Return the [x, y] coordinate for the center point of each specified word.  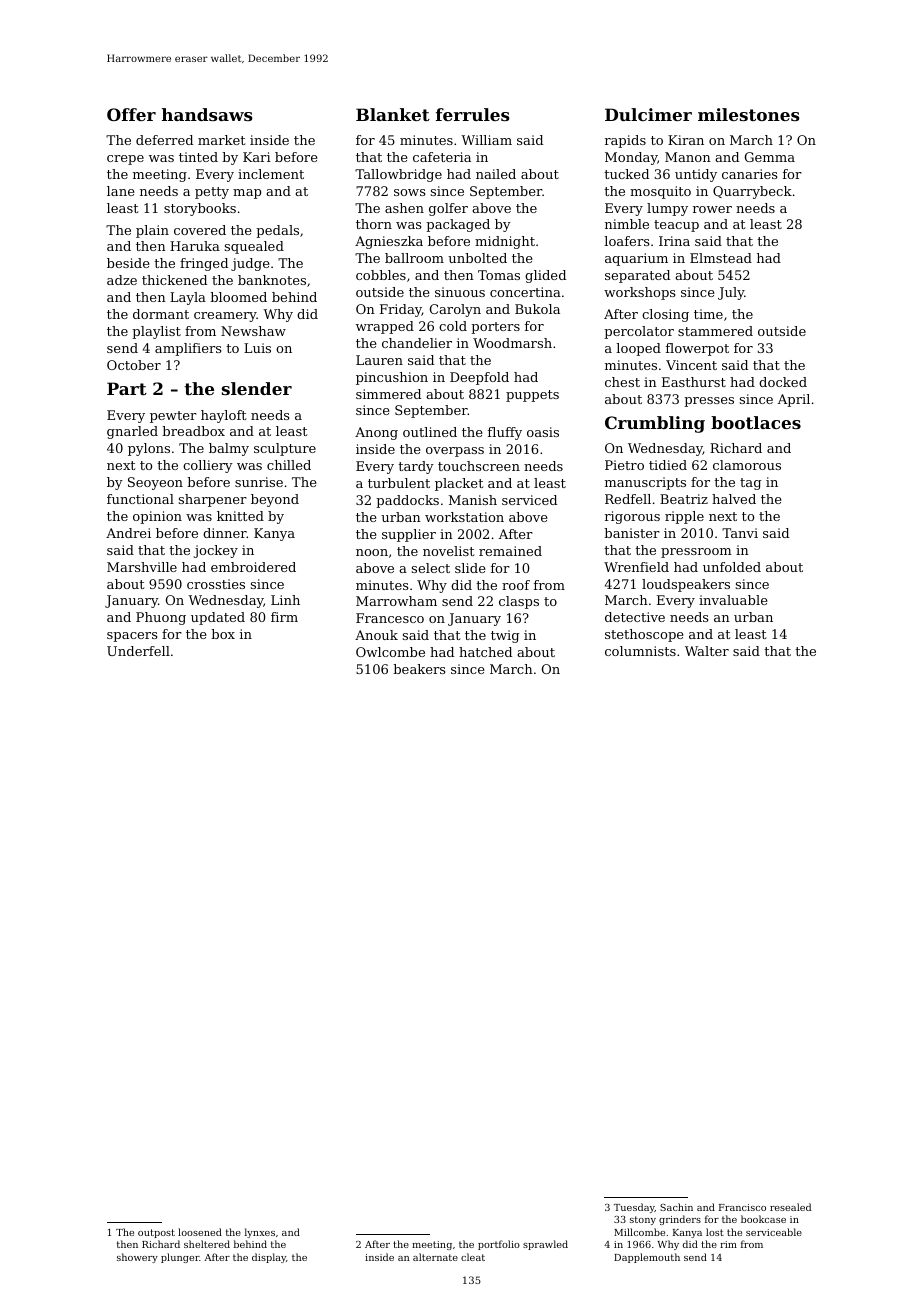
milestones [749, 114]
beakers [419, 669]
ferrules [473, 114]
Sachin [676, 1207]
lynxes [260, 1233]
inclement [271, 174]
